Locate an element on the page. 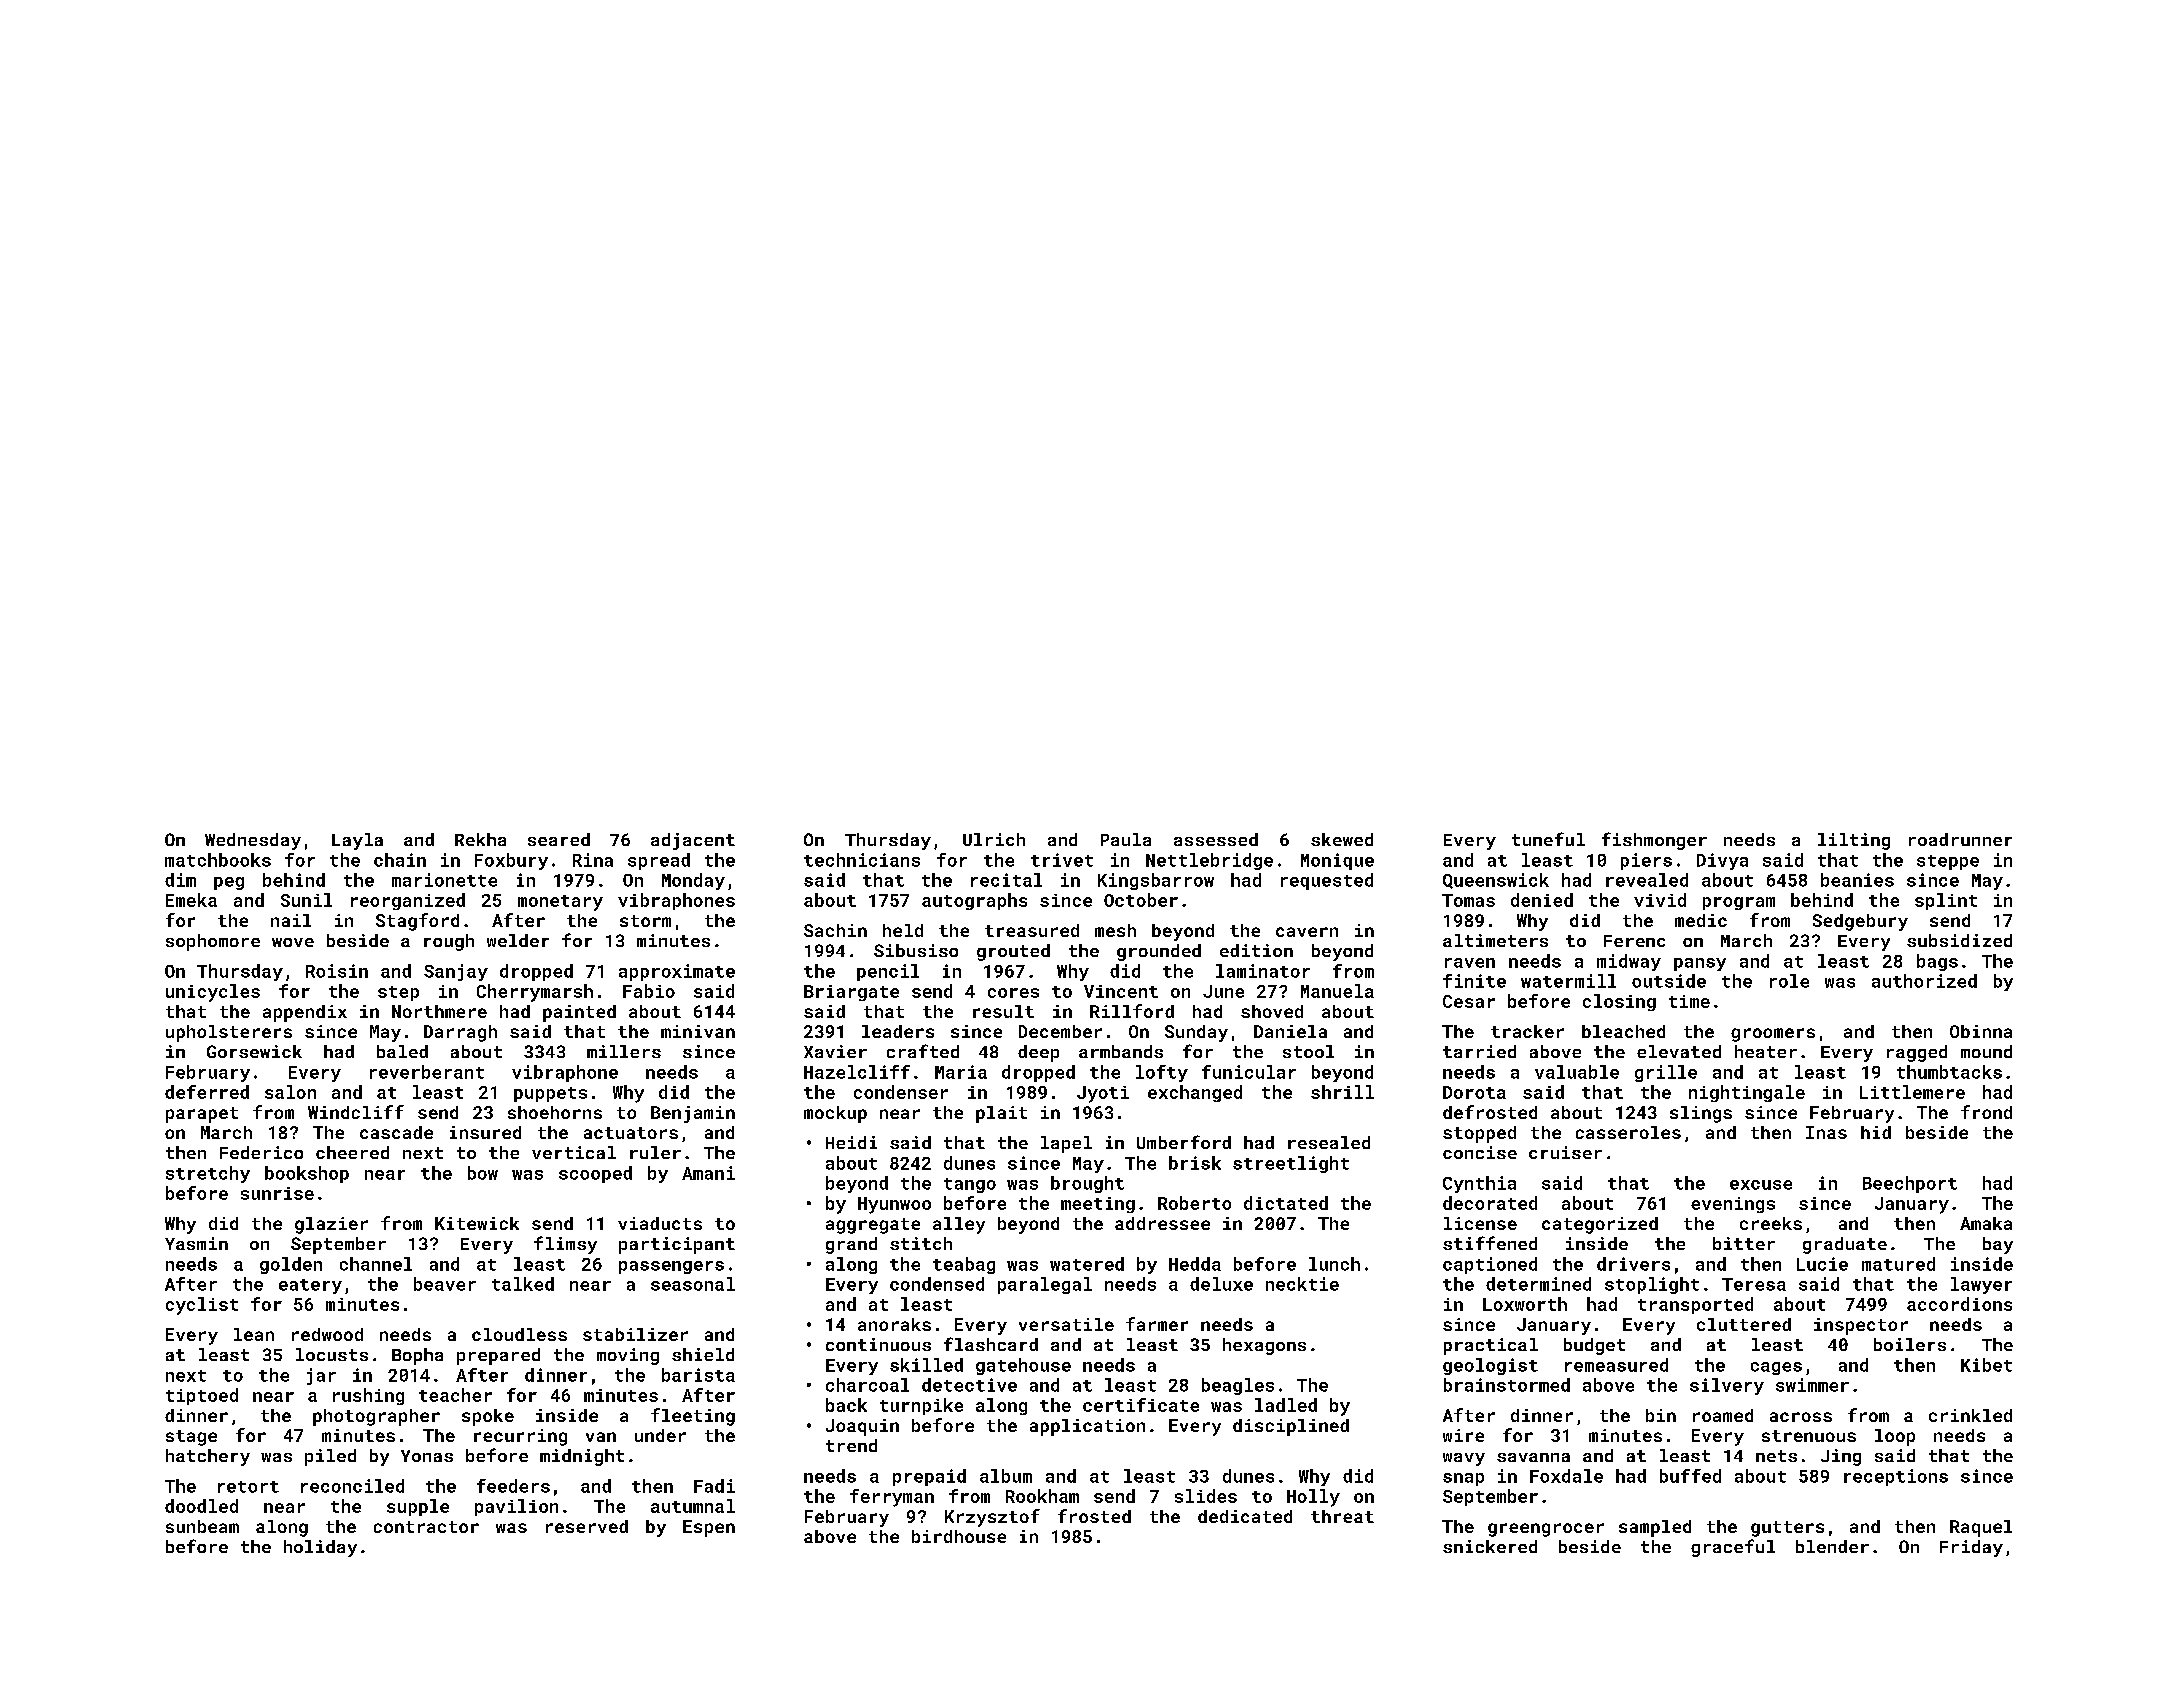  result is located at coordinates (1003, 1011).
